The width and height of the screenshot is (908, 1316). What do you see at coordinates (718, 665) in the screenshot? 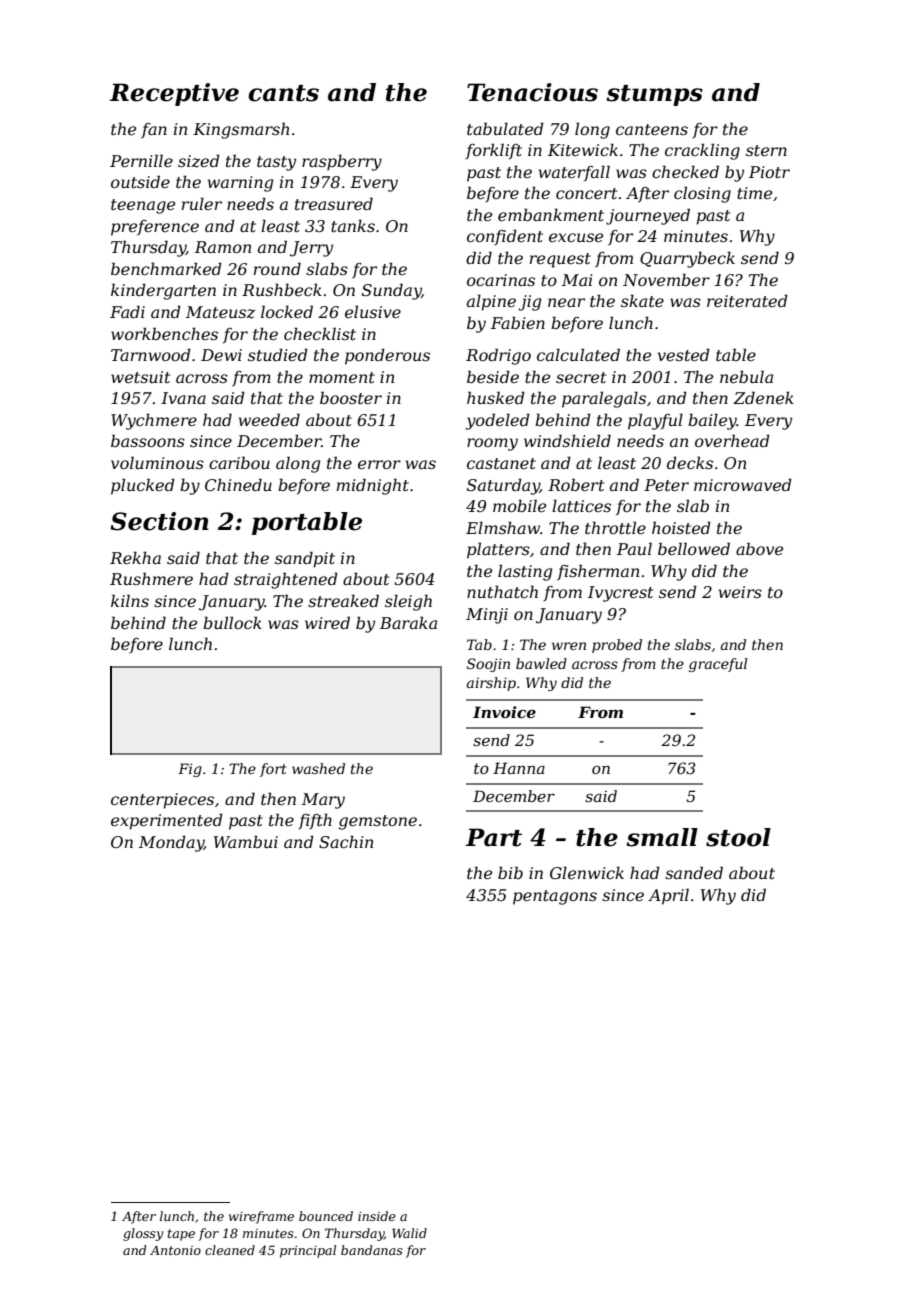
I see `graceful` at bounding box center [718, 665].
